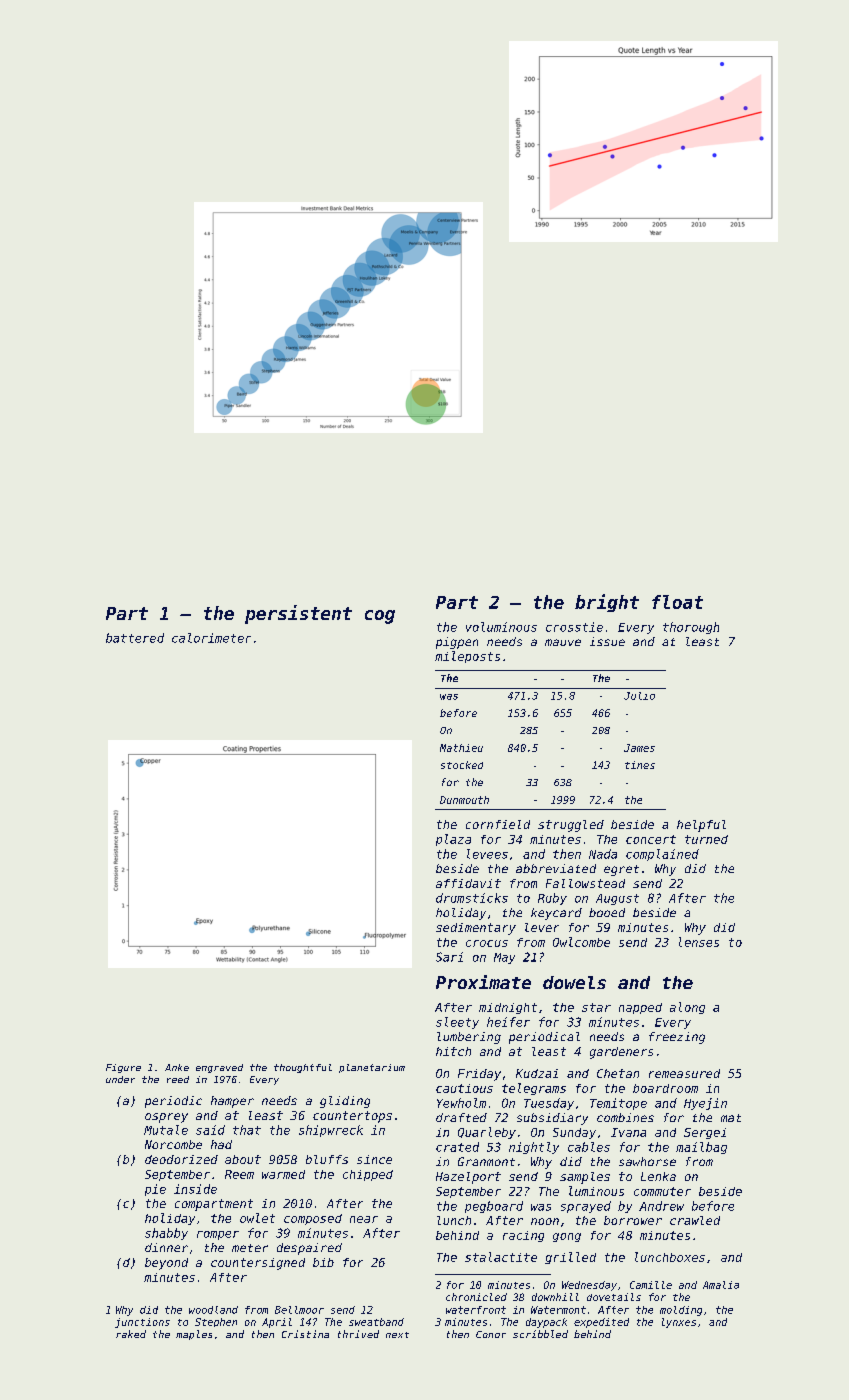 This page has height=1400, width=849. What do you see at coordinates (123, 1068) in the page?
I see `Figure` at bounding box center [123, 1068].
